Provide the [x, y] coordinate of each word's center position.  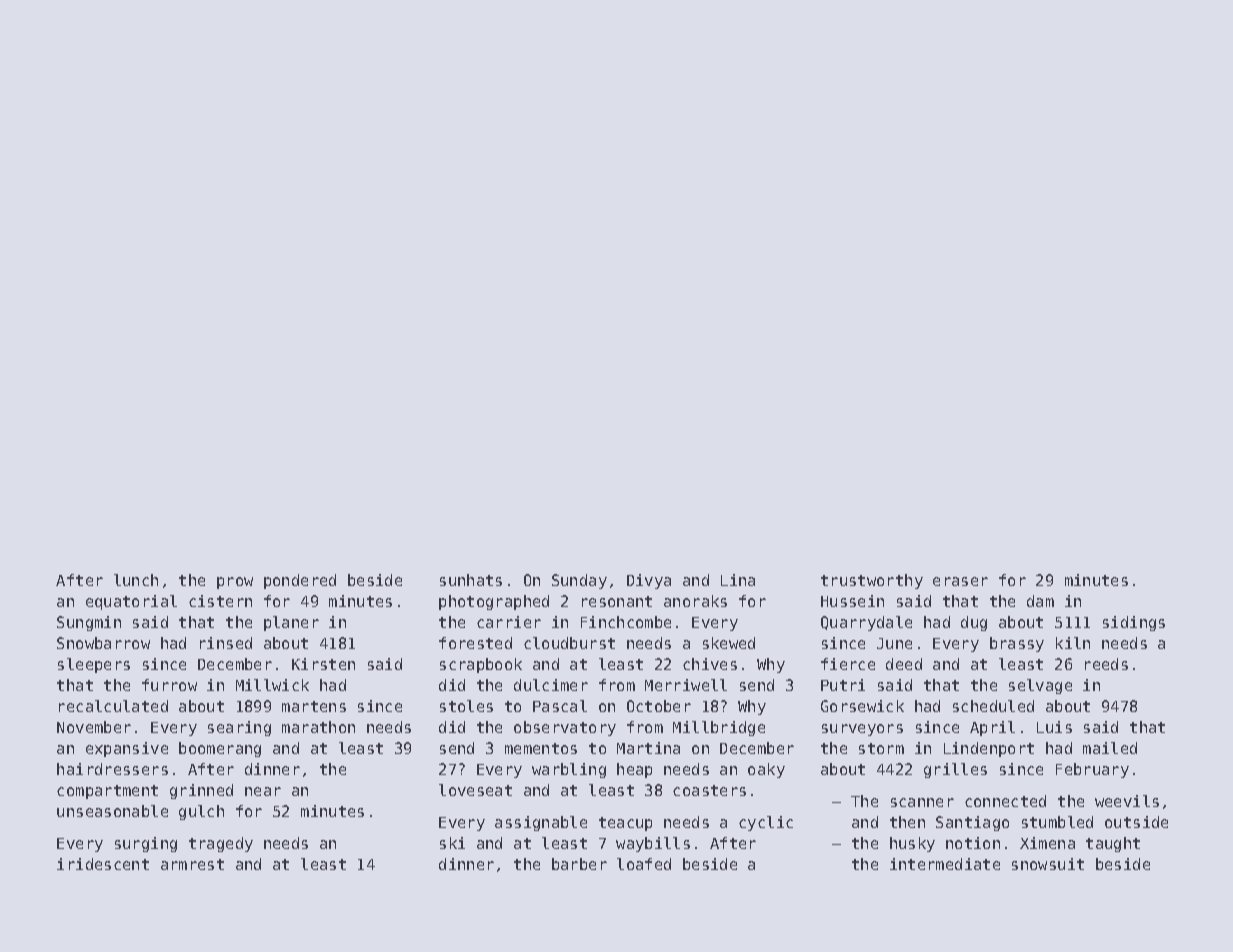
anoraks [695, 601]
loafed [644, 864]
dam [1040, 601]
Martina [648, 748]
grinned [201, 791]
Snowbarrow [103, 643]
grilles [955, 770]
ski [452, 843]
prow [235, 583]
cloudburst [569, 643]
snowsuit [1048, 864]
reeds [1106, 664]
